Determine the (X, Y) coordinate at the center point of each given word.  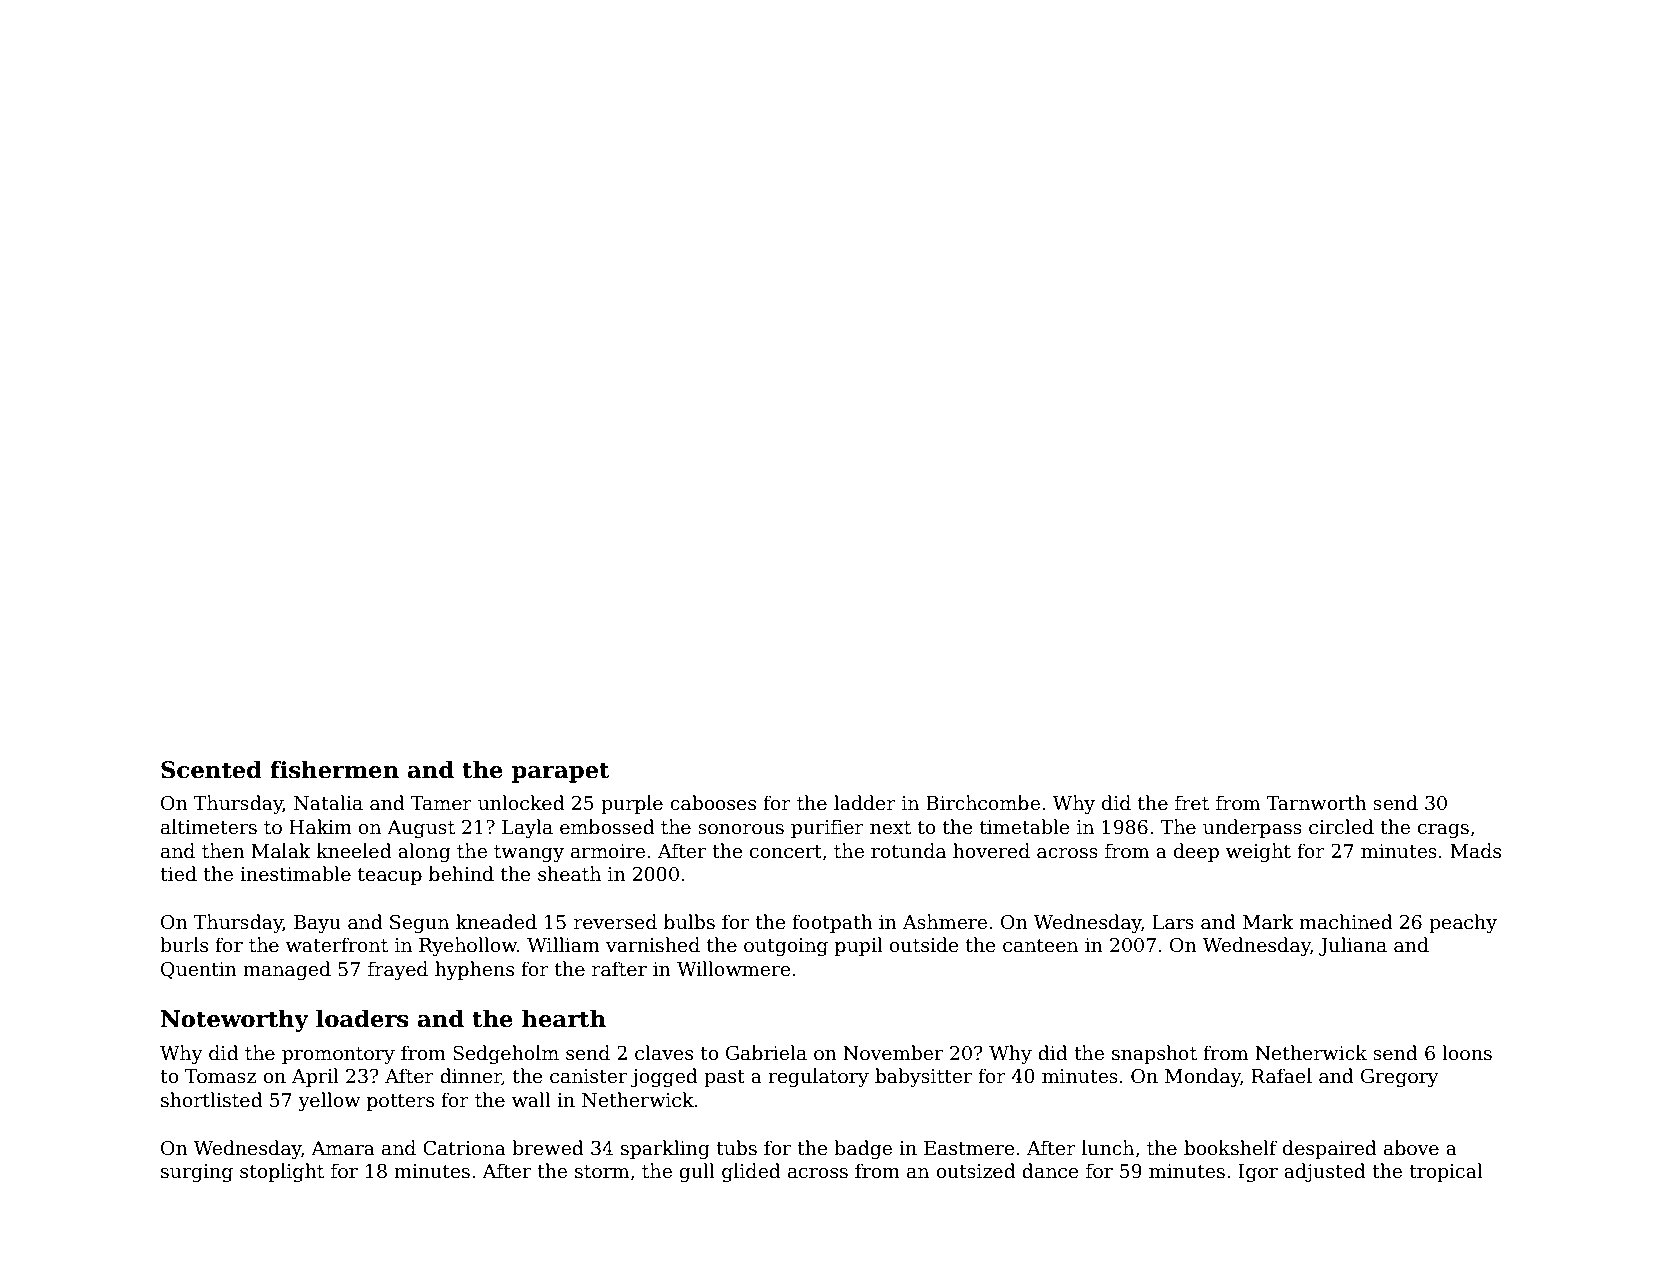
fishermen (334, 769)
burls (184, 945)
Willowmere (734, 969)
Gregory (1400, 1078)
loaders (362, 1018)
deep (1196, 852)
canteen (1040, 946)
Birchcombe (983, 803)
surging (197, 1173)
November (893, 1053)
